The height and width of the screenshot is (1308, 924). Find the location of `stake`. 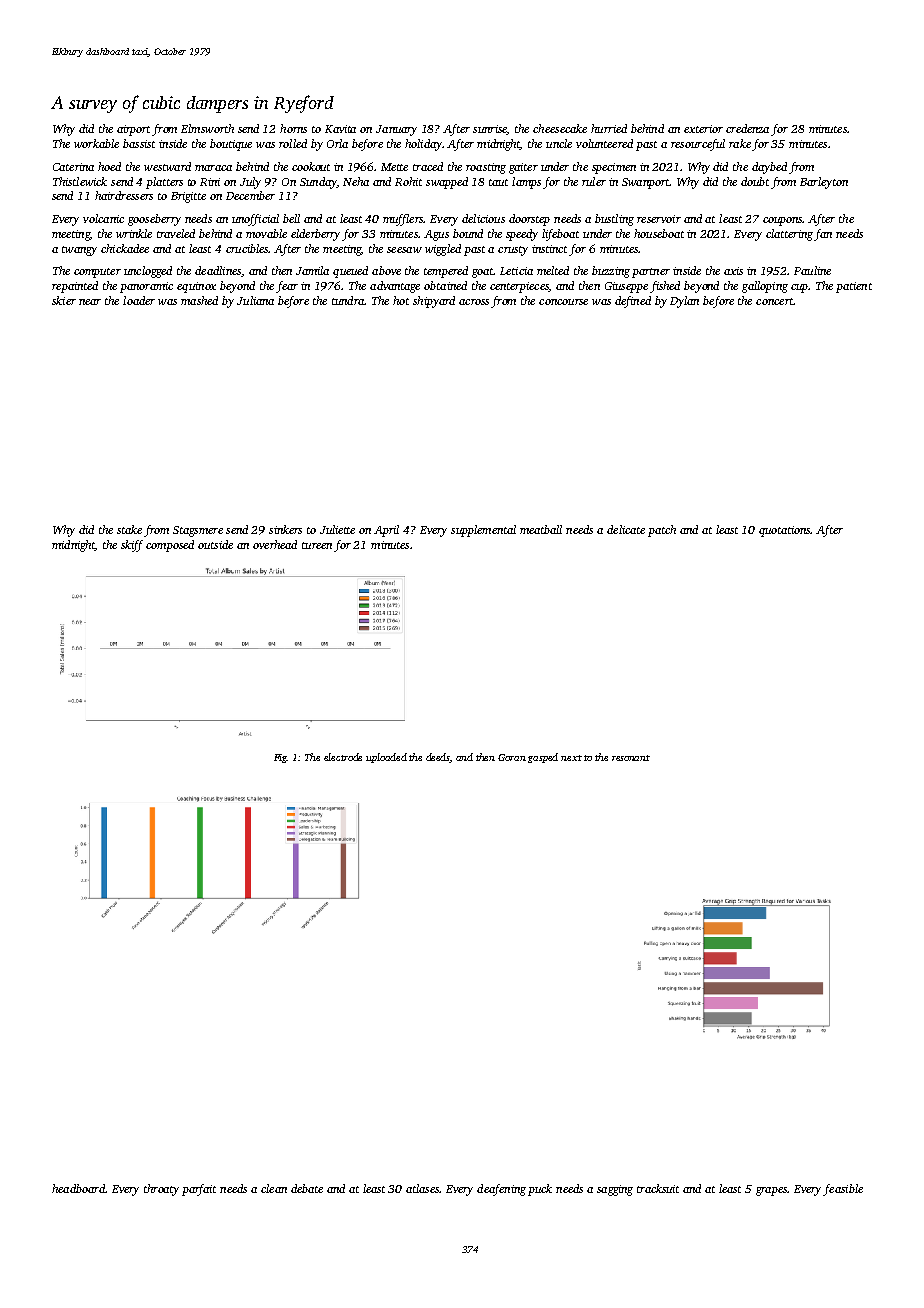

stake is located at coordinates (129, 529).
